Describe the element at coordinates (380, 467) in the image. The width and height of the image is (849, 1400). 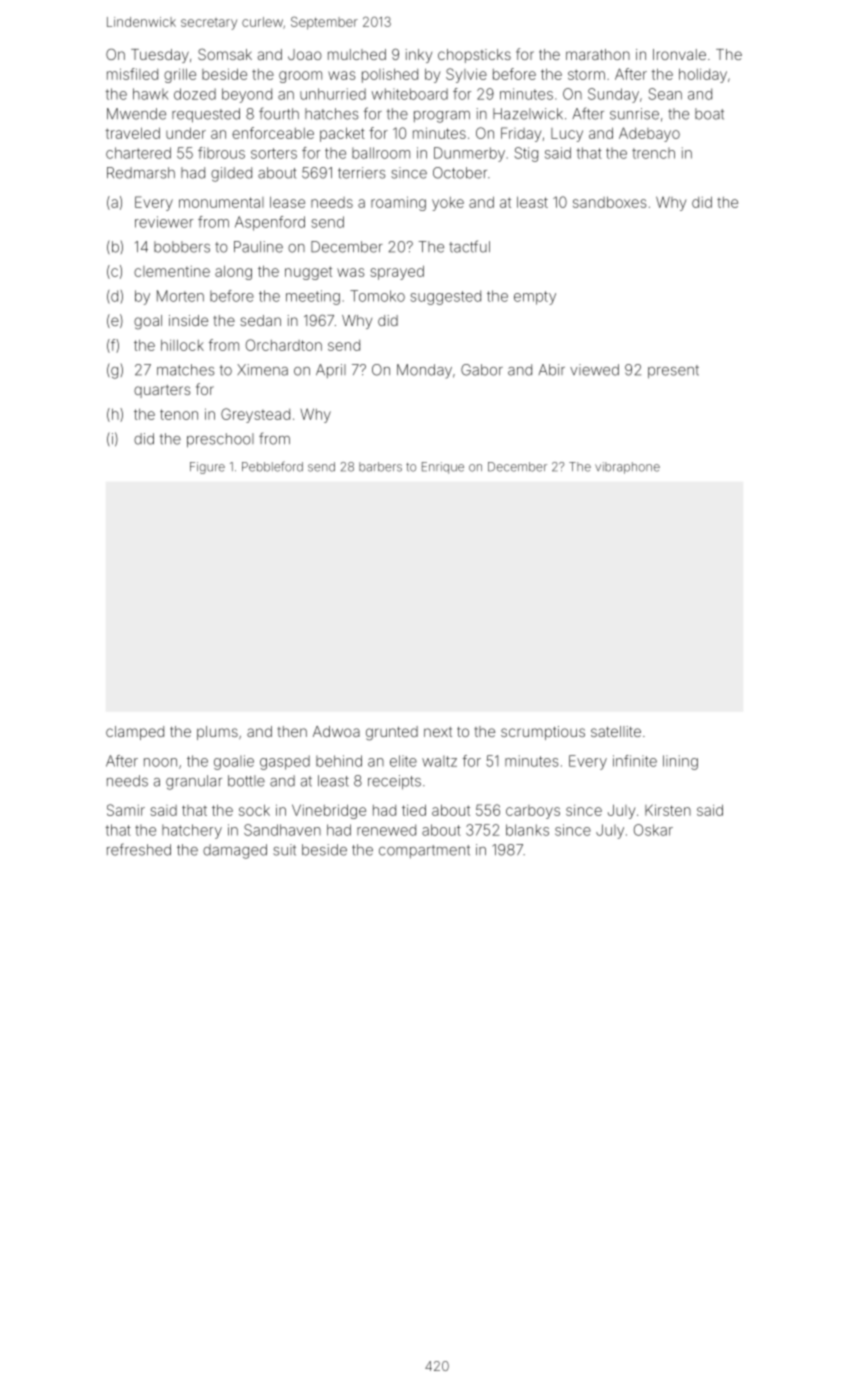
I see `barbers` at that location.
